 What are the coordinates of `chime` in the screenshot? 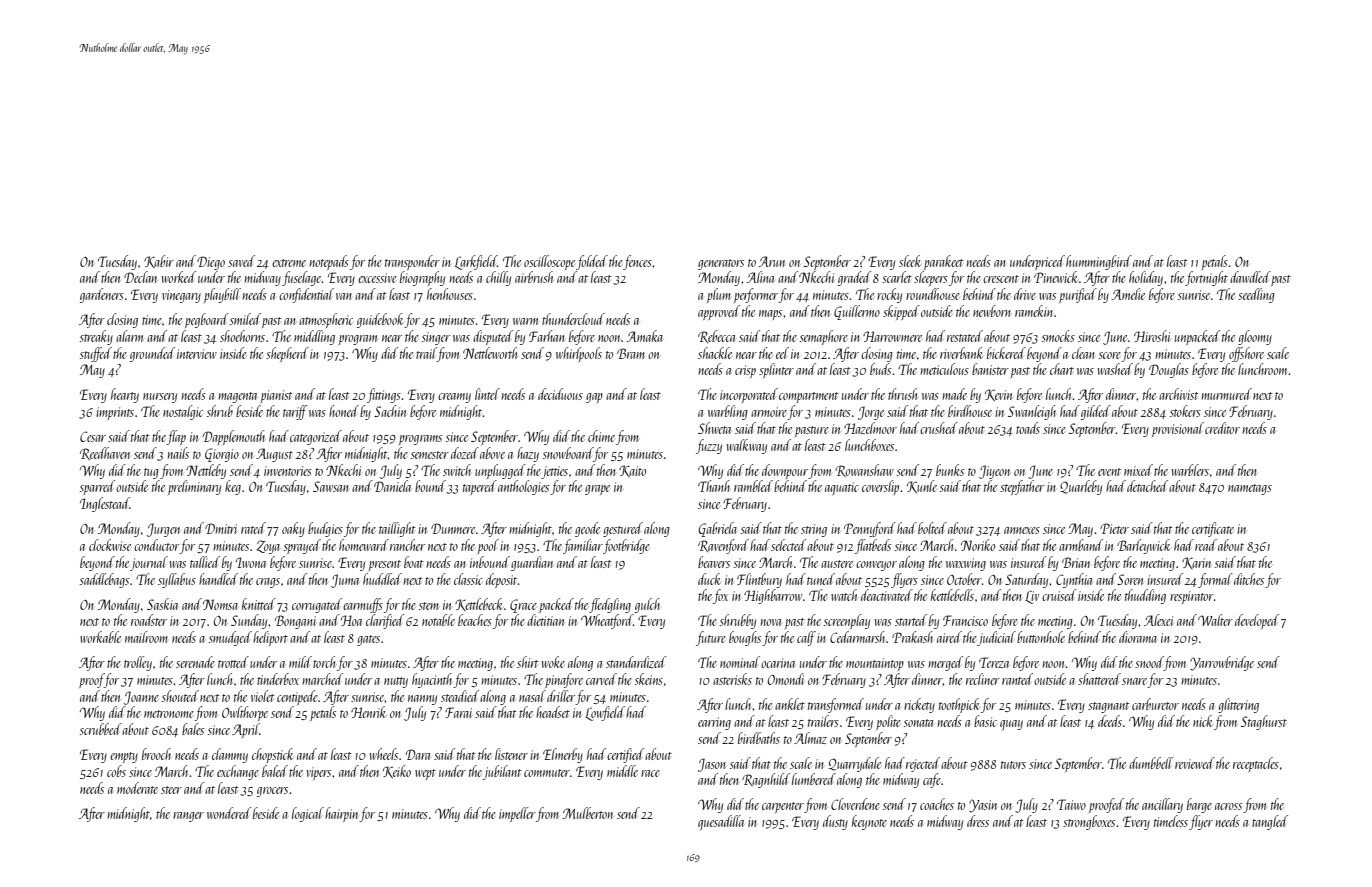 It's located at (601, 436).
